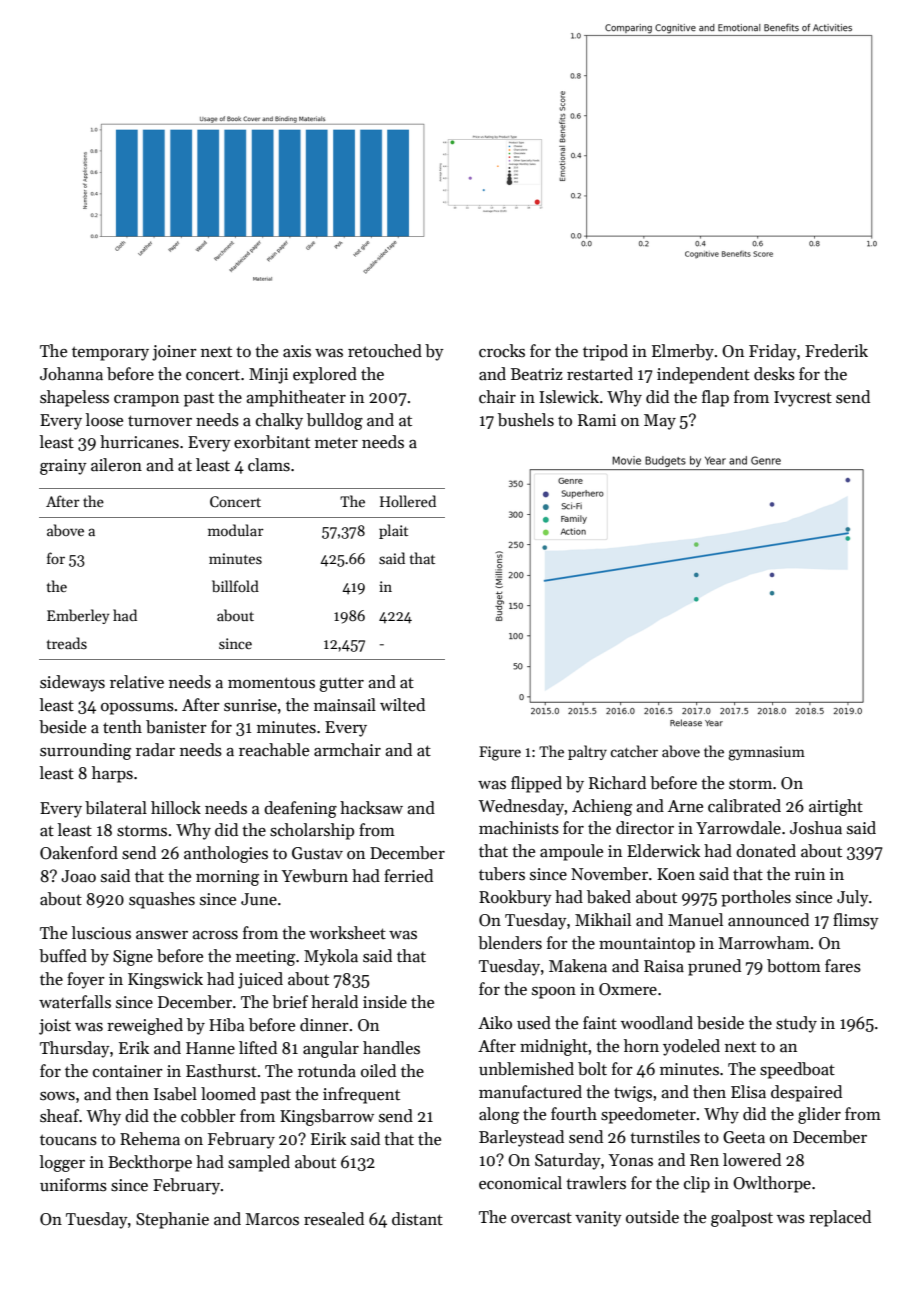 The height and width of the image is (1308, 924). I want to click on Arne, so click(685, 806).
